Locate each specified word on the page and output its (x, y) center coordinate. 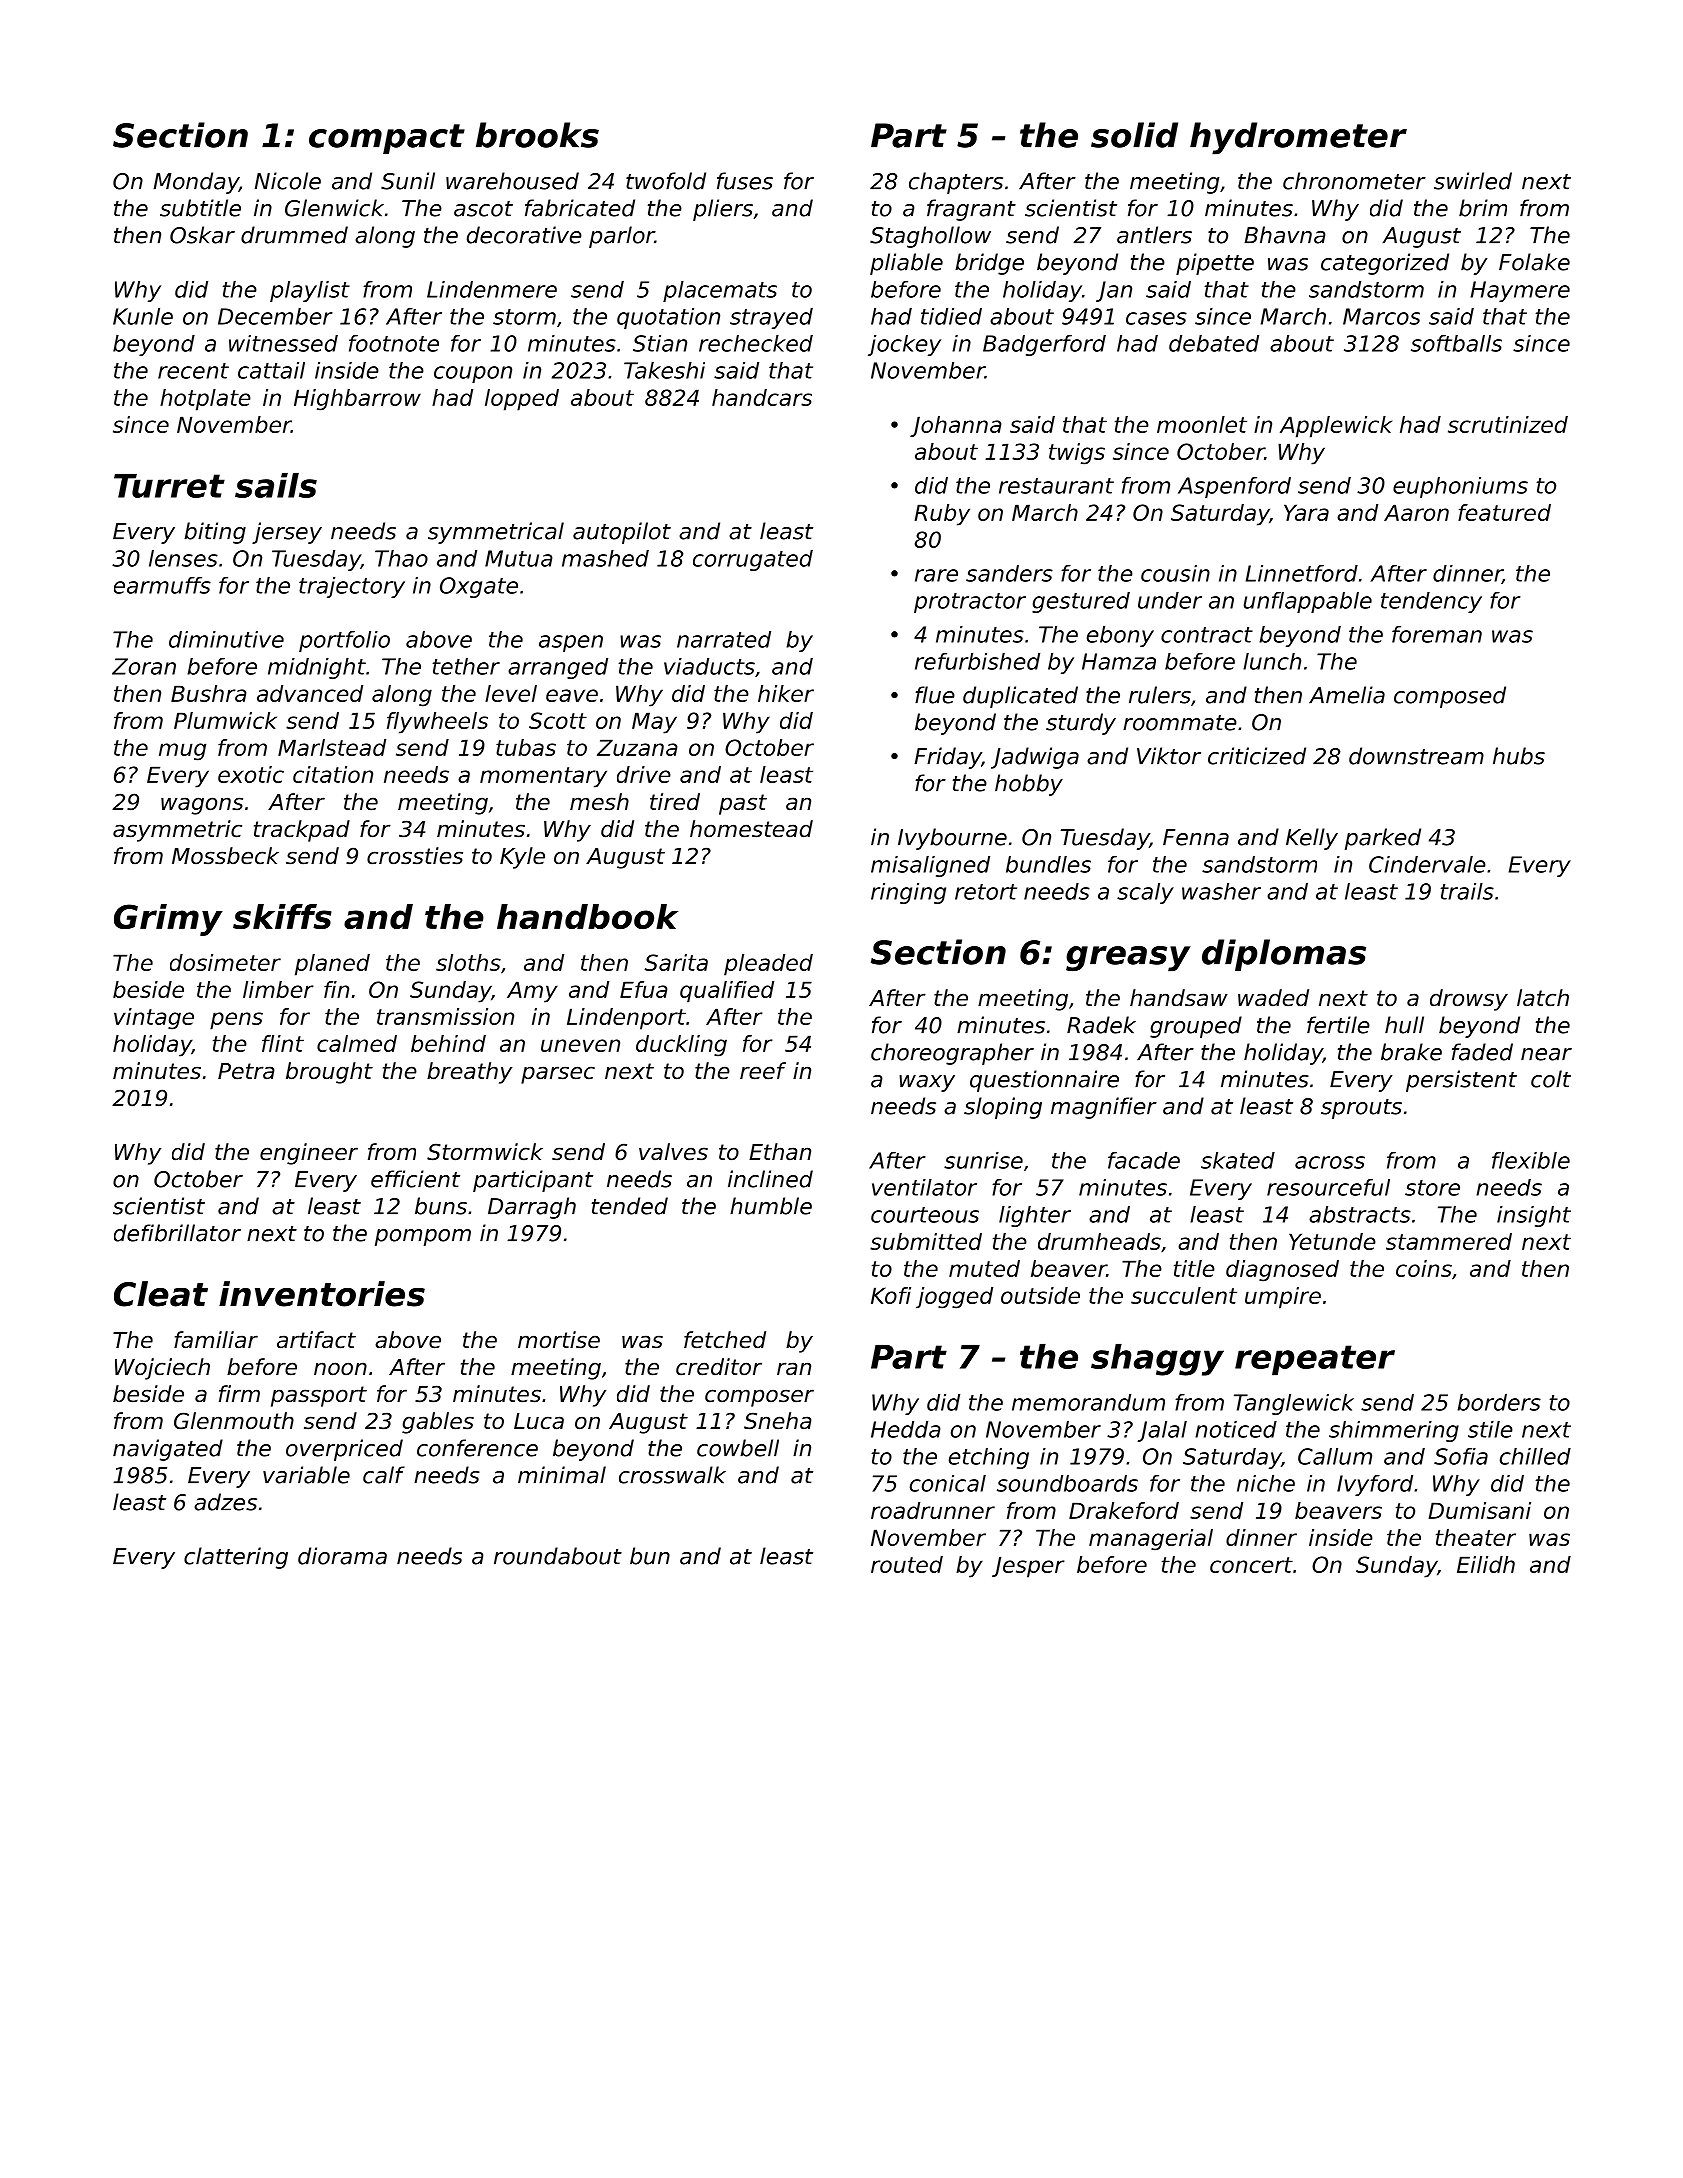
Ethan (780, 1152)
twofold (666, 181)
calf (384, 1475)
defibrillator (177, 1233)
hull (1404, 1025)
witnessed (283, 343)
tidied (951, 316)
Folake (1534, 262)
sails (276, 485)
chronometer (1354, 181)
